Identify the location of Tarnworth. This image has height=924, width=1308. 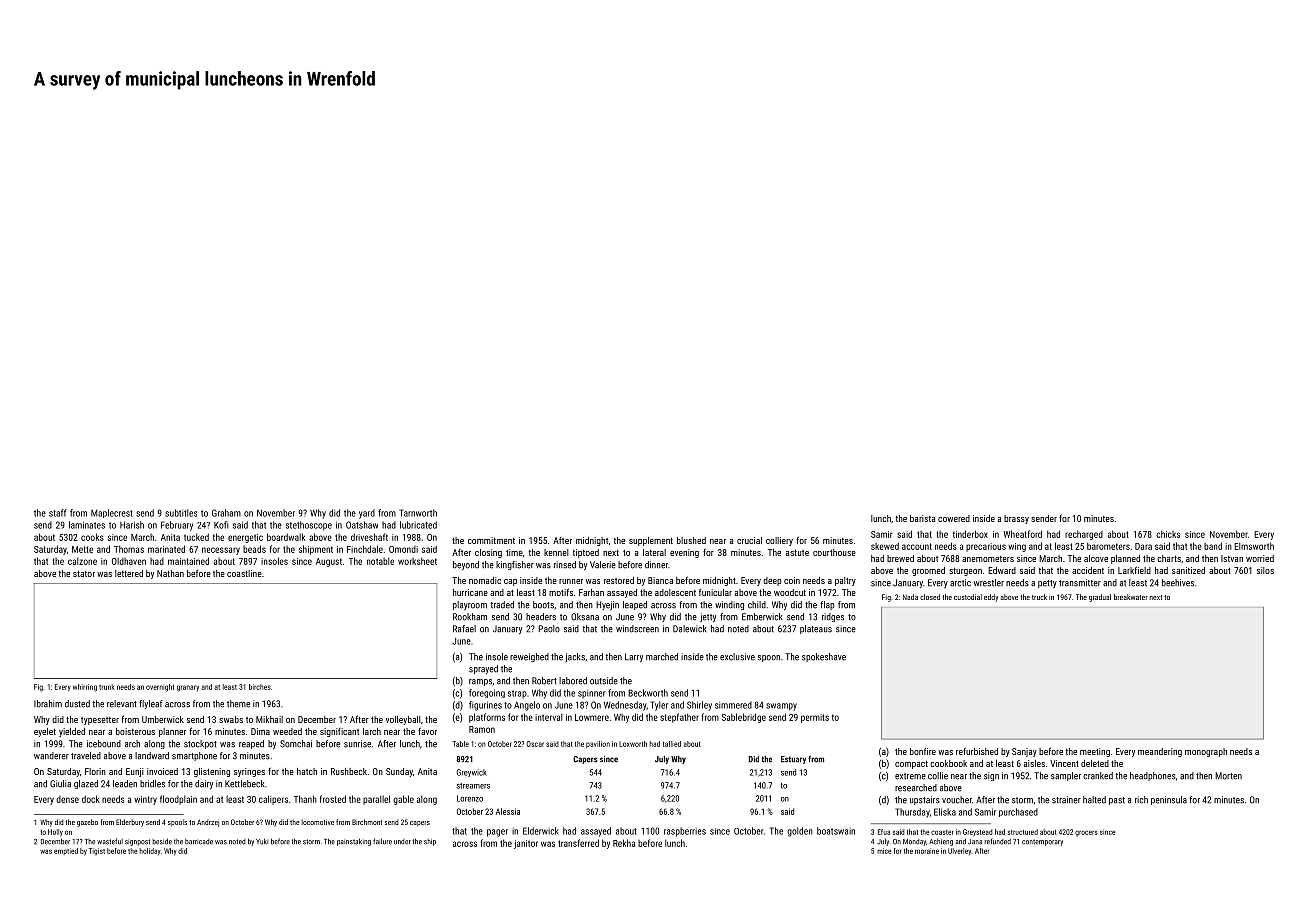
(418, 513).
